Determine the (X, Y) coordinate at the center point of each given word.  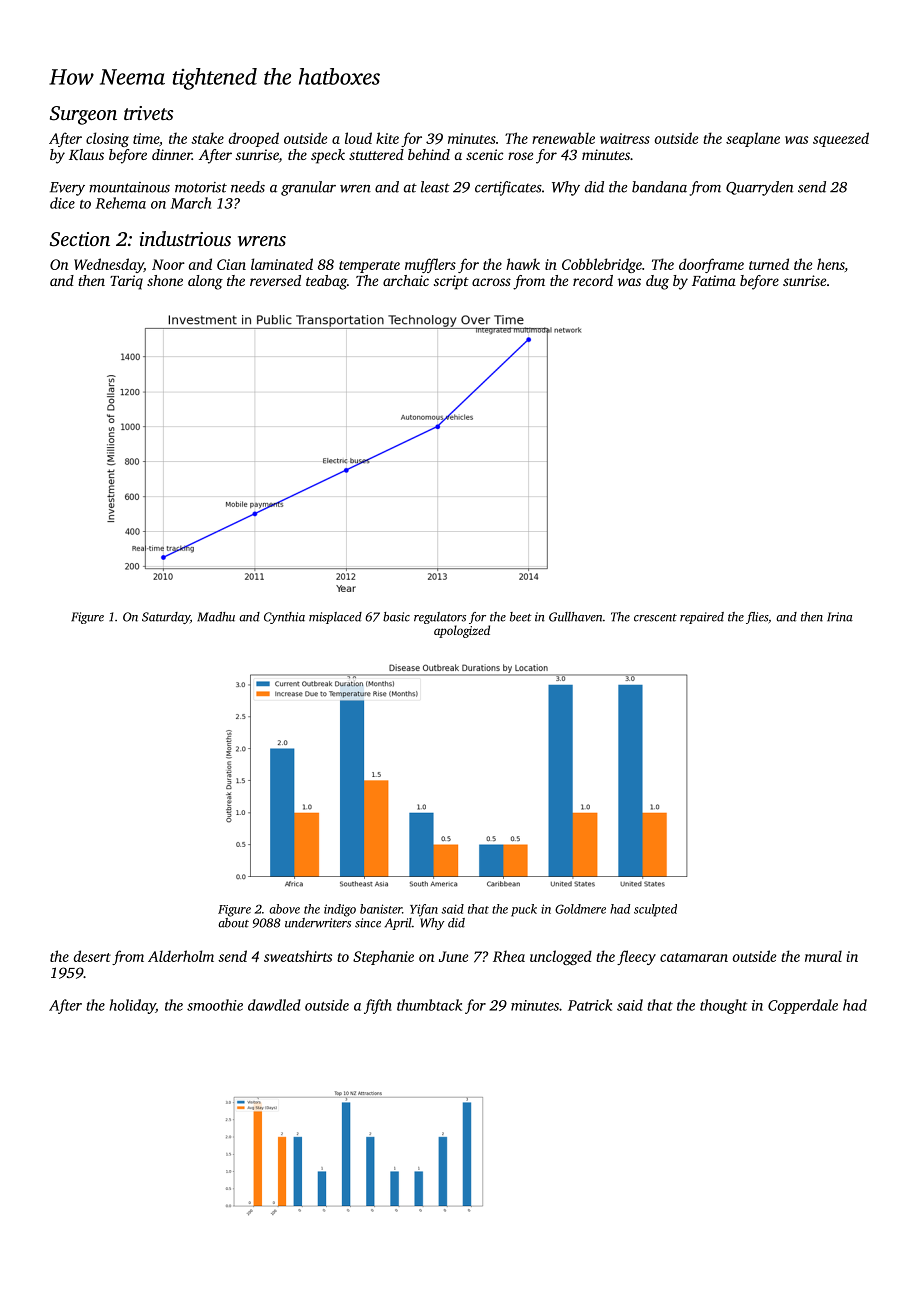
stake (207, 138)
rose (520, 156)
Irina (840, 617)
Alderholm (181, 956)
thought (724, 1006)
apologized (462, 631)
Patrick (590, 1005)
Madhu (216, 617)
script (451, 282)
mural (823, 956)
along (205, 282)
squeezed (841, 139)
